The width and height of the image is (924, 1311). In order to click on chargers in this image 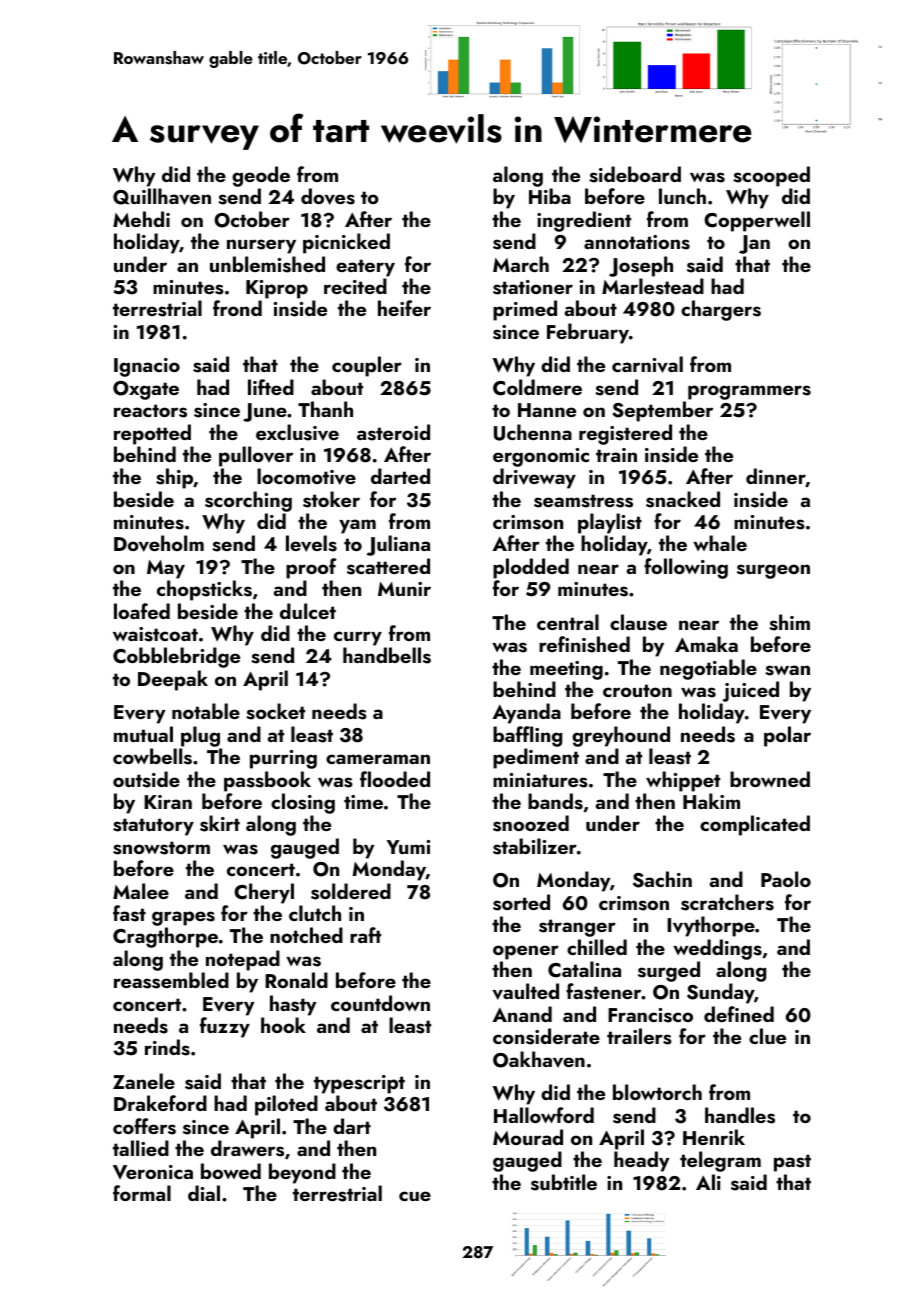, I will do `click(721, 310)`.
